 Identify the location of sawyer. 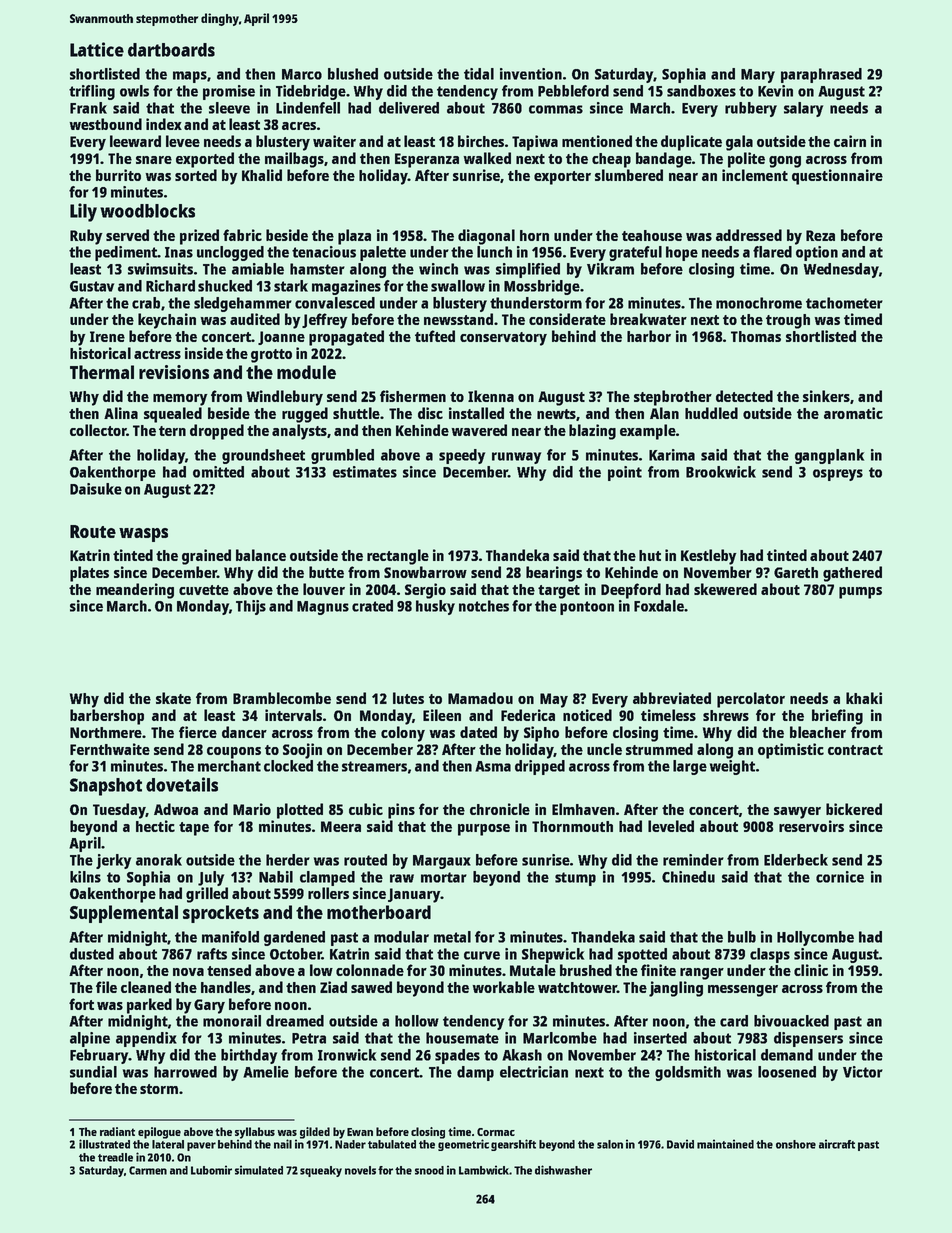
(797, 813).
